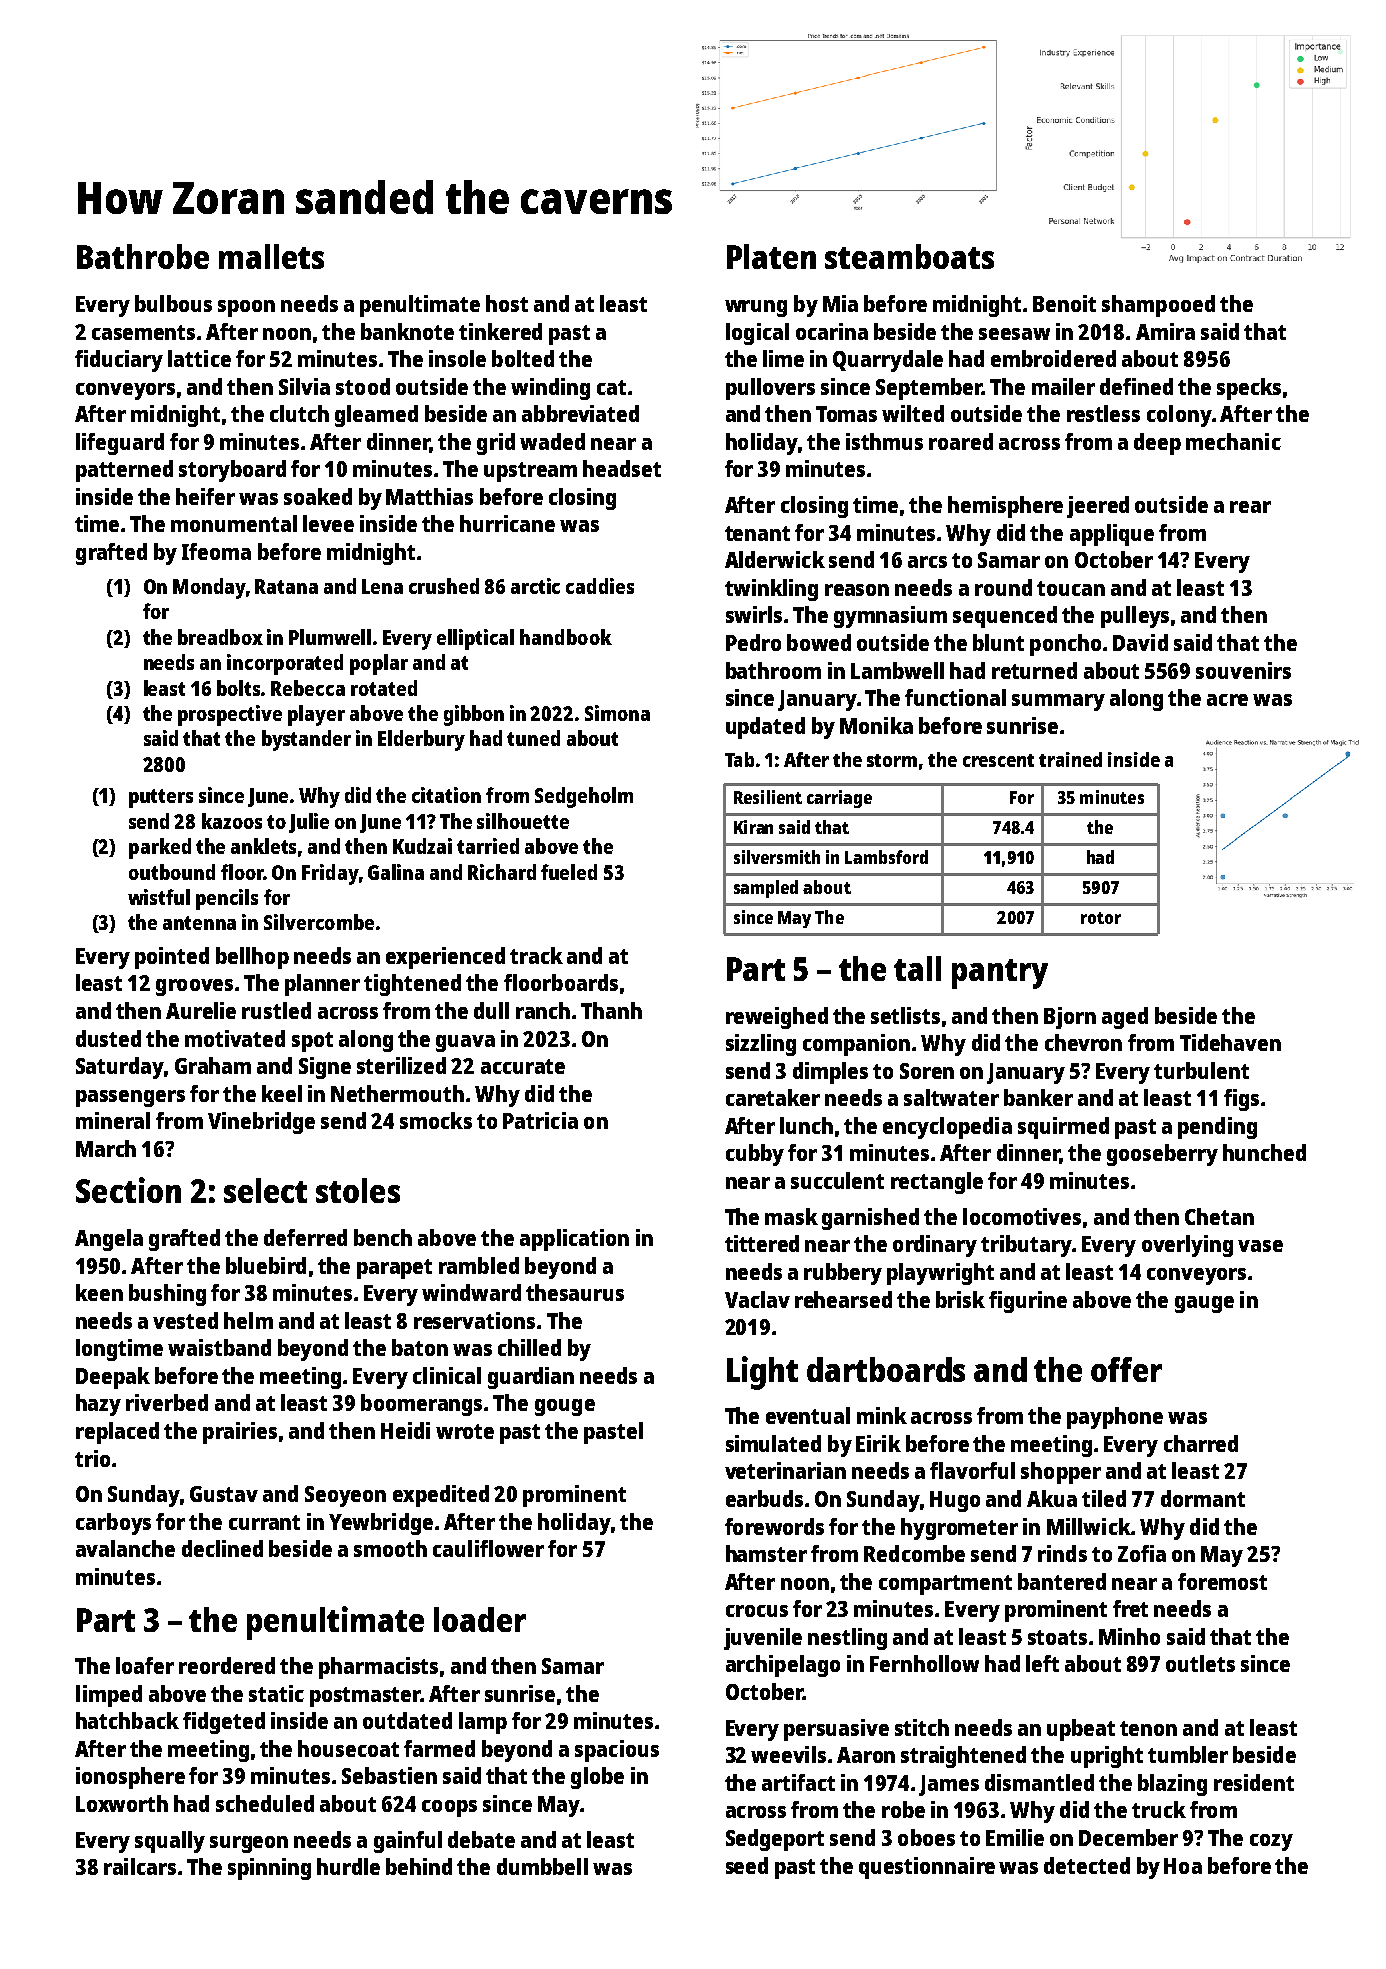 This screenshot has width=1386, height=1969. I want to click on sterilized, so click(401, 1065).
